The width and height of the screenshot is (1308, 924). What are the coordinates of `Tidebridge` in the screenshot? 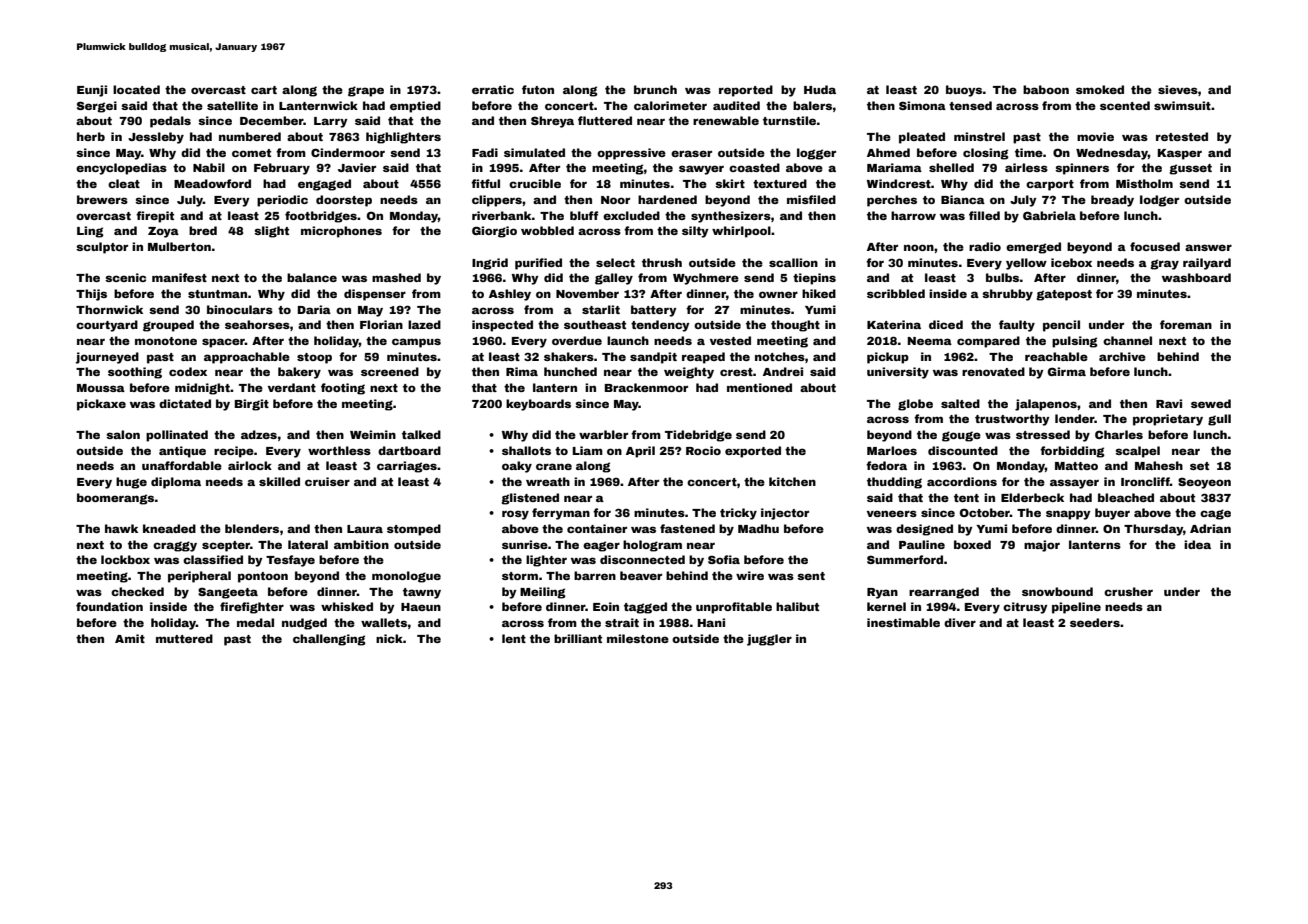 It's located at (698, 436).
